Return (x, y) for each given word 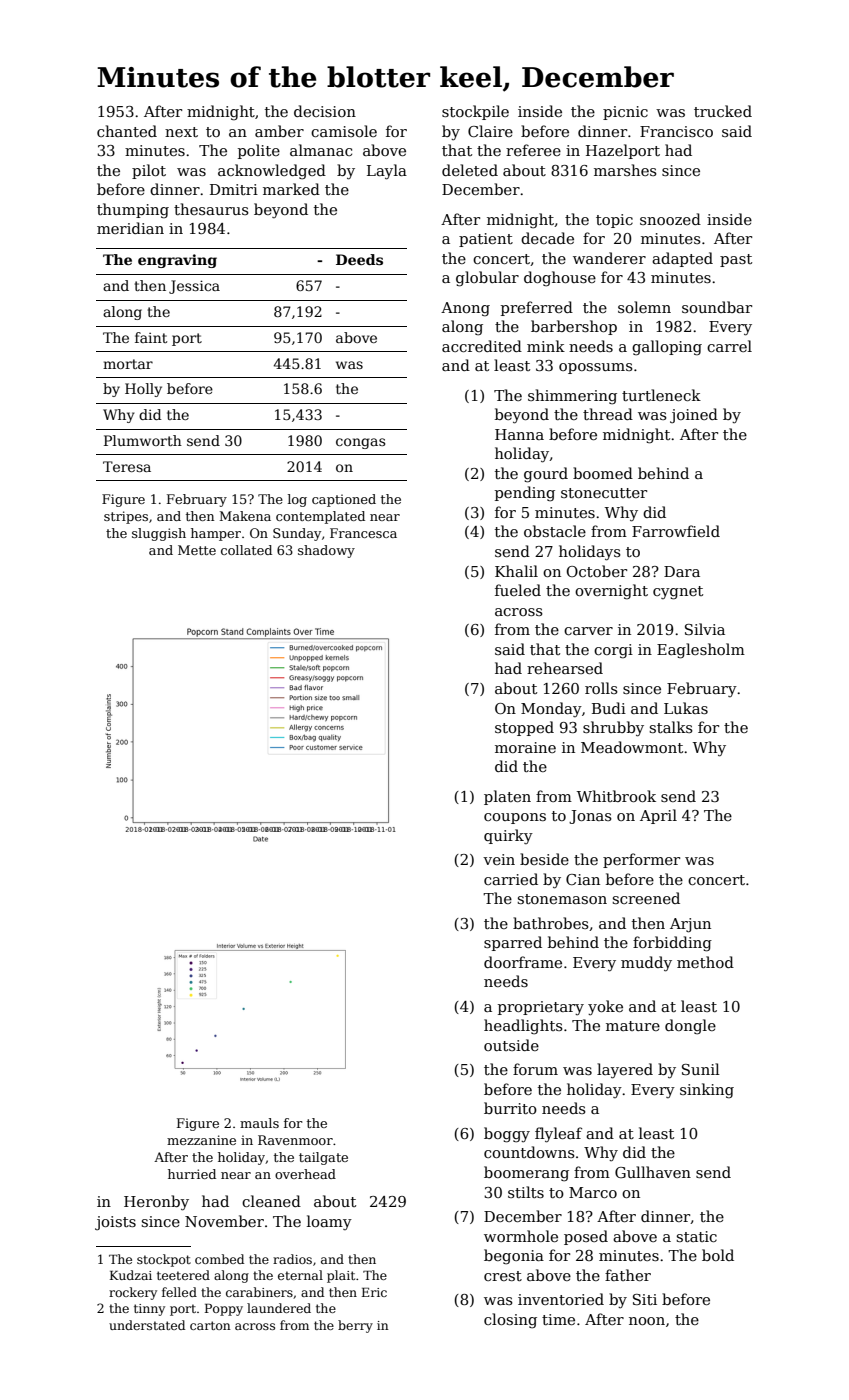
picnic (625, 113)
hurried (192, 1174)
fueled (518, 590)
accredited (482, 346)
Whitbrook (616, 796)
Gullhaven (653, 1172)
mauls (259, 1123)
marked (291, 189)
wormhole (521, 1236)
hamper (216, 534)
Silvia (705, 629)
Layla (387, 172)
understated (147, 1325)
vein (499, 859)
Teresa (127, 466)
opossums (596, 368)
